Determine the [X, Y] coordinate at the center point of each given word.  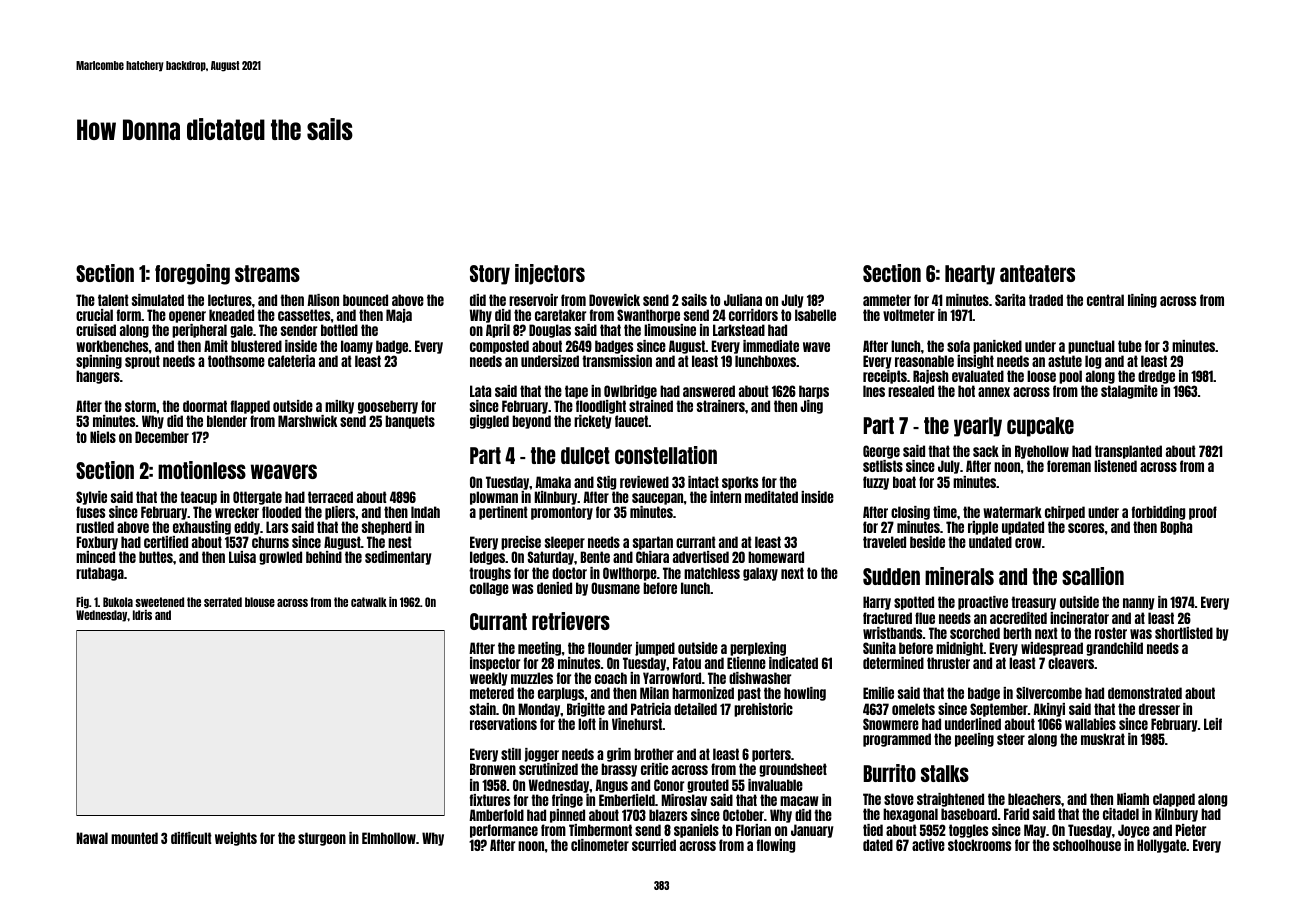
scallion [1093, 576]
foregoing [192, 274]
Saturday [551, 558]
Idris [142, 615]
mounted [134, 838]
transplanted [1128, 452]
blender [227, 421]
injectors [550, 274]
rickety [593, 422]
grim [619, 755]
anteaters [1037, 273]
